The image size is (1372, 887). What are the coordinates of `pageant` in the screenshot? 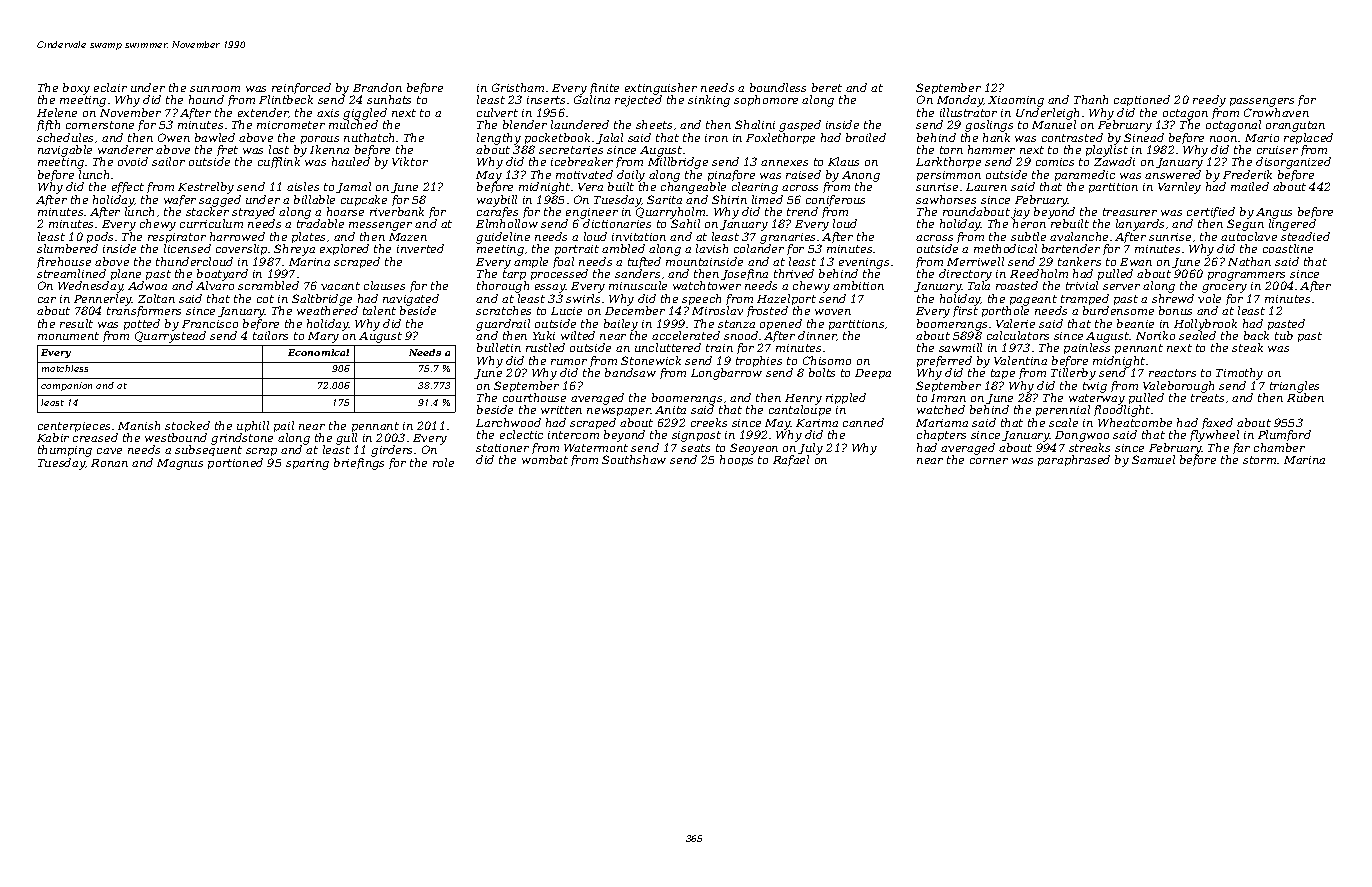 It's located at (1033, 300).
